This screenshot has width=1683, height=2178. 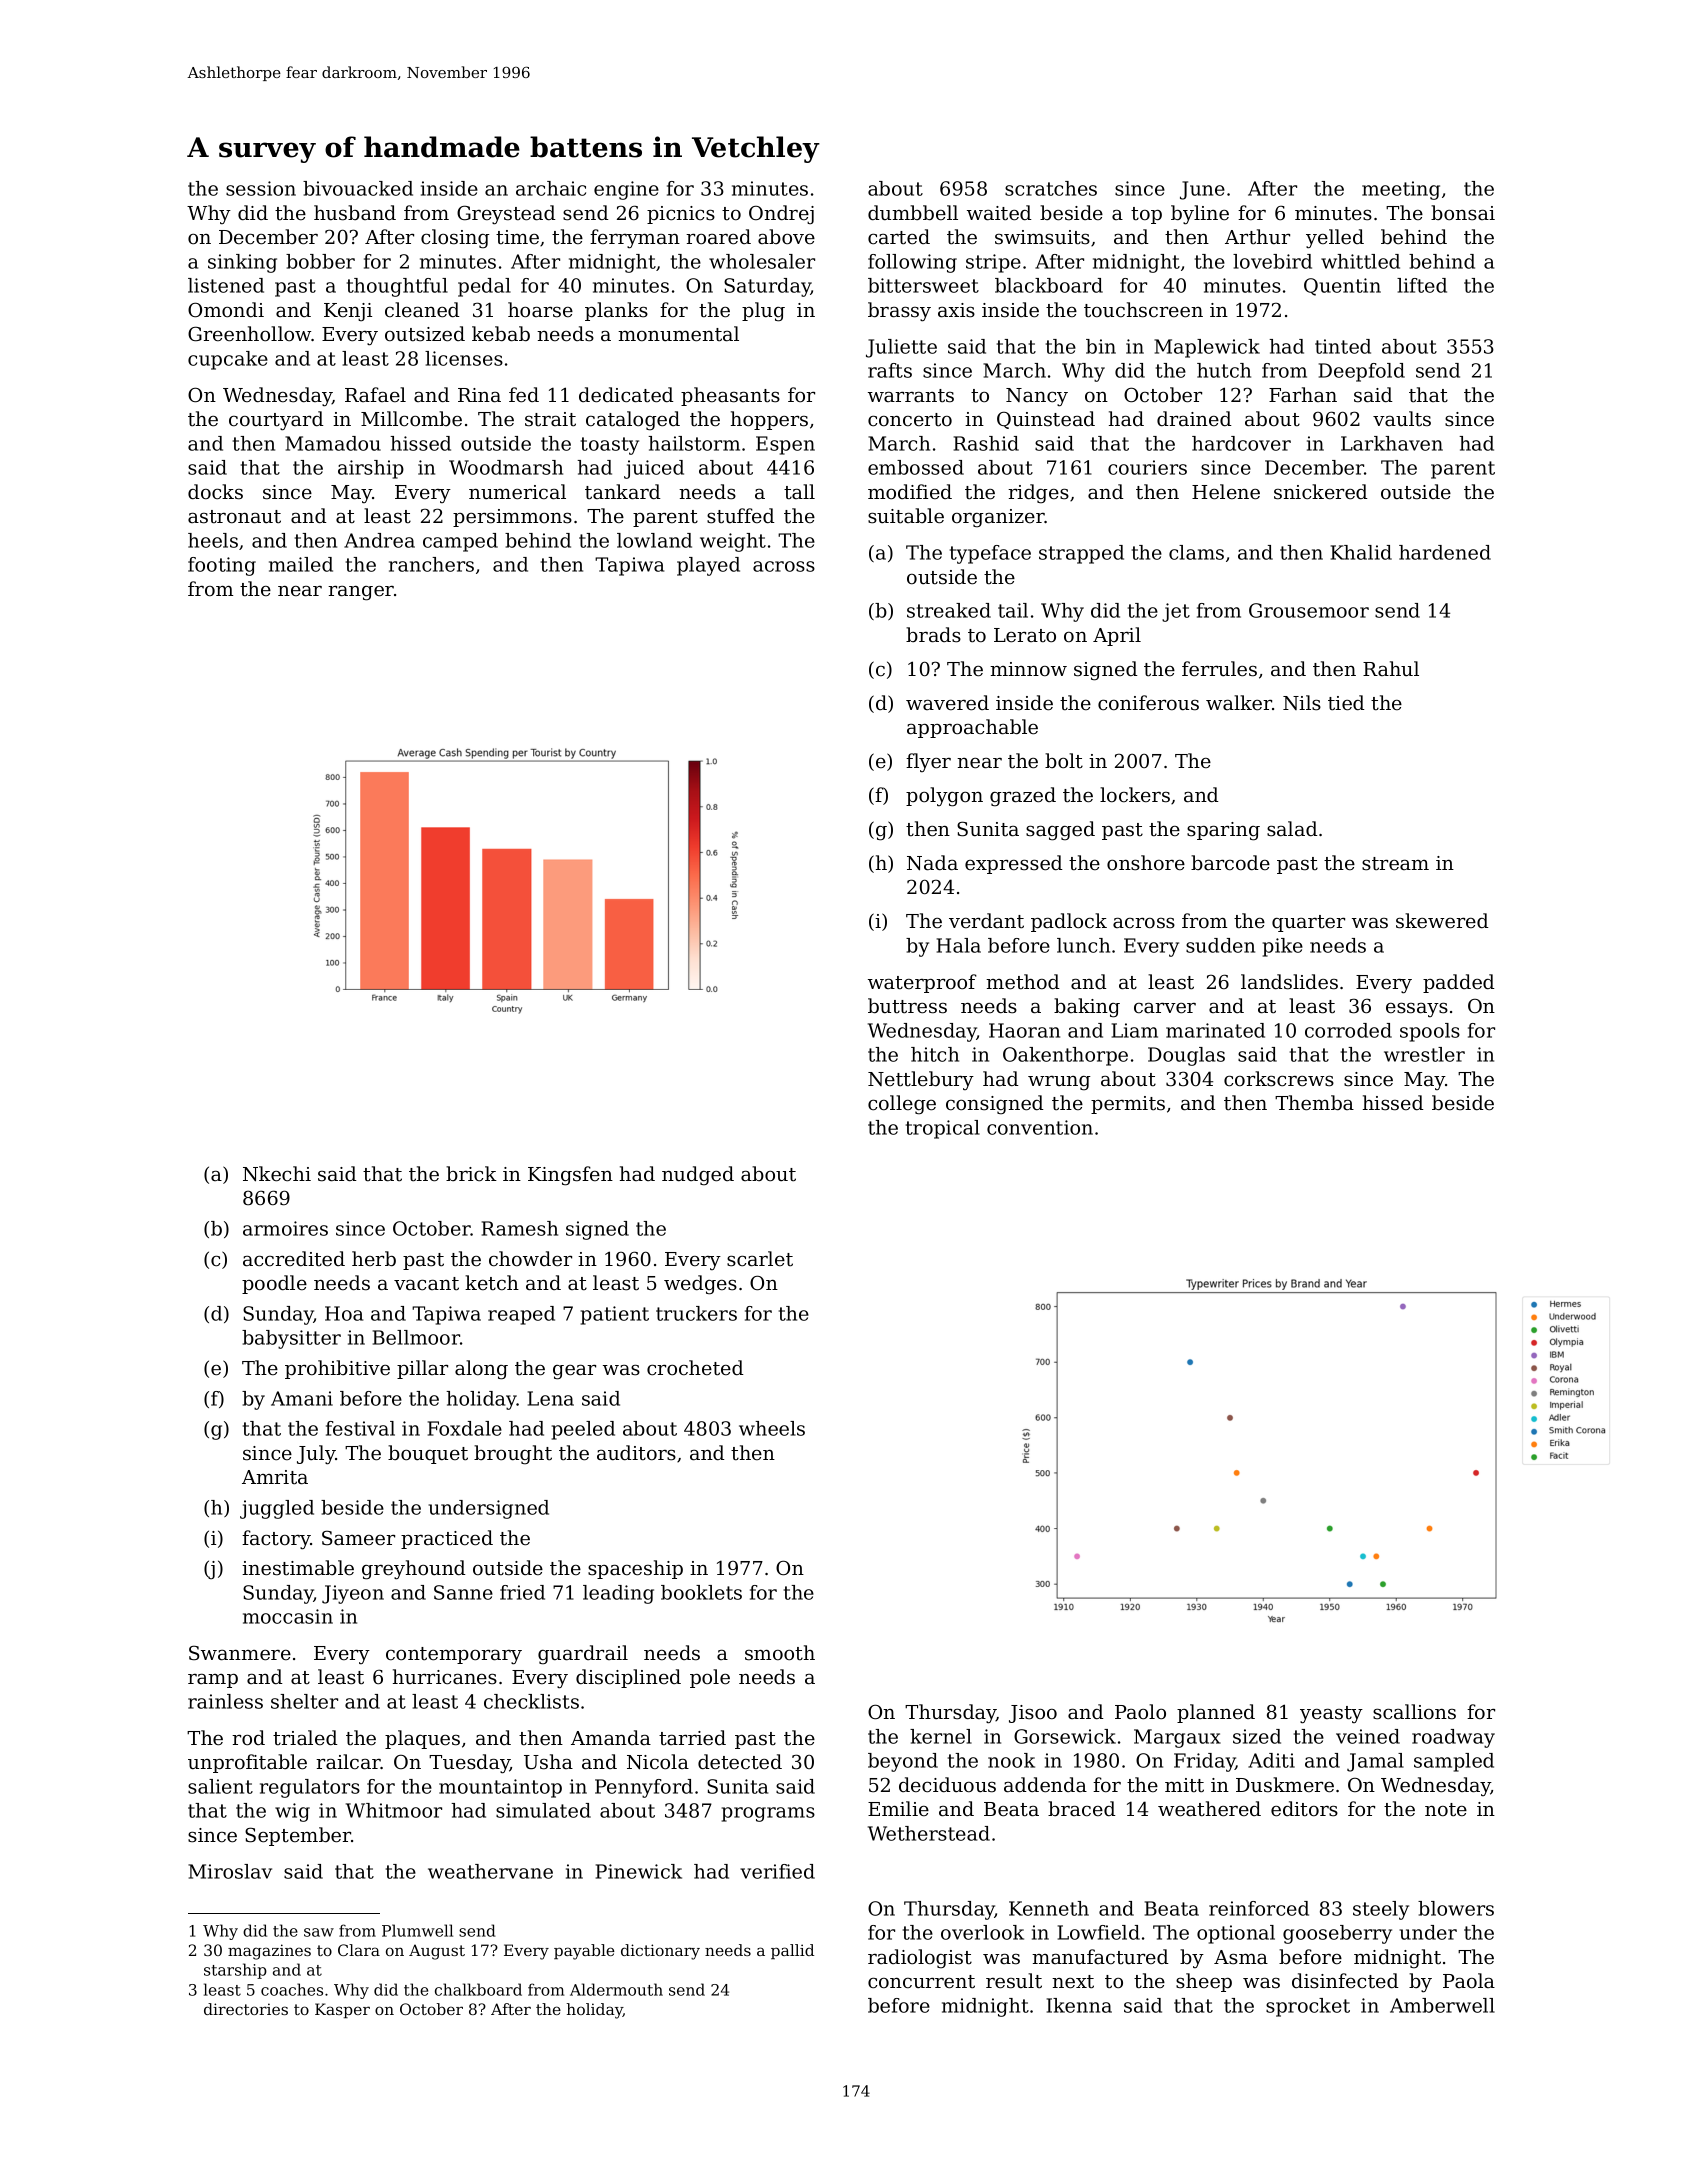 What do you see at coordinates (301, 564) in the screenshot?
I see `mailed` at bounding box center [301, 564].
